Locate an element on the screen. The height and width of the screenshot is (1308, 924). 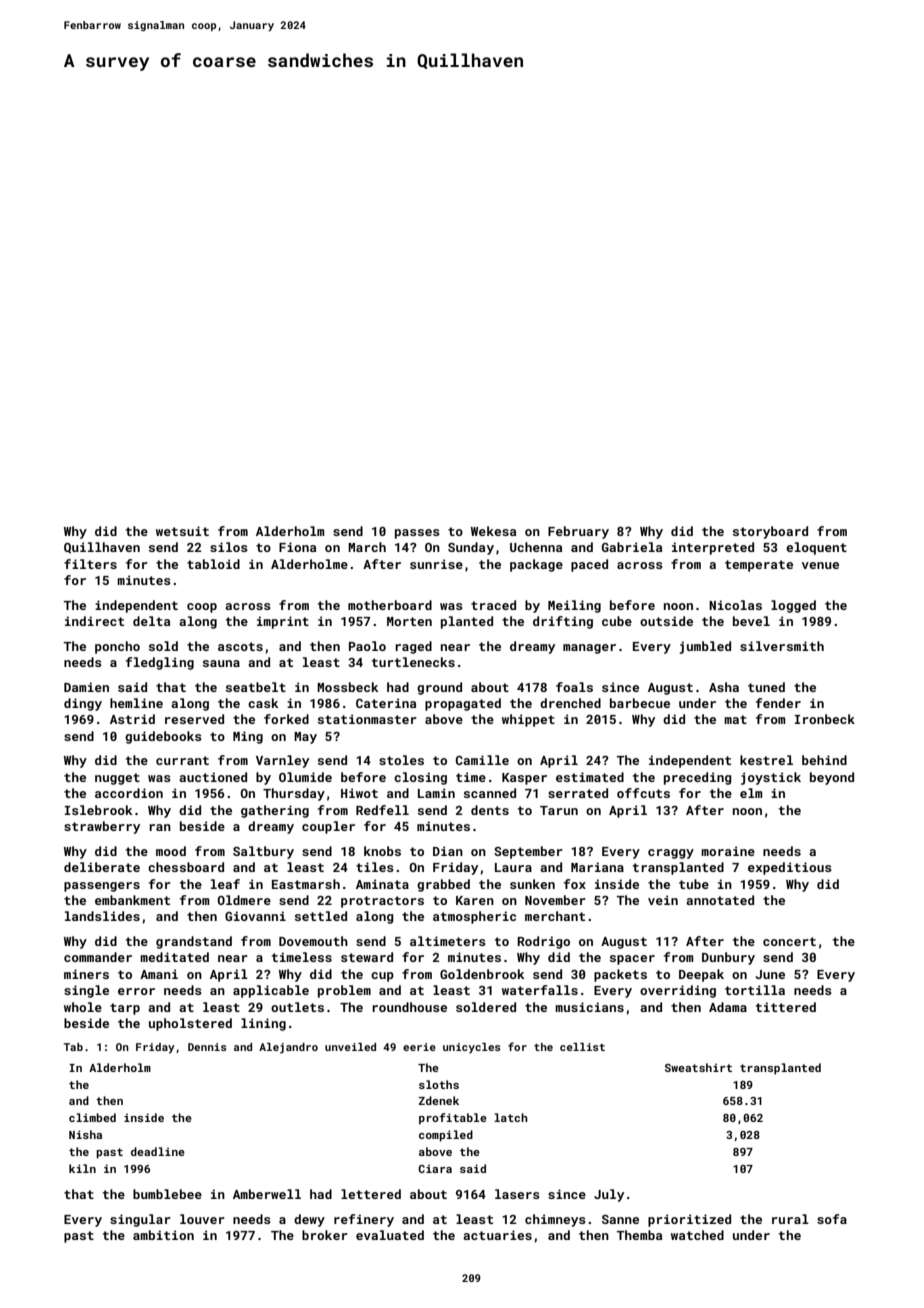
broker is located at coordinates (325, 1235).
